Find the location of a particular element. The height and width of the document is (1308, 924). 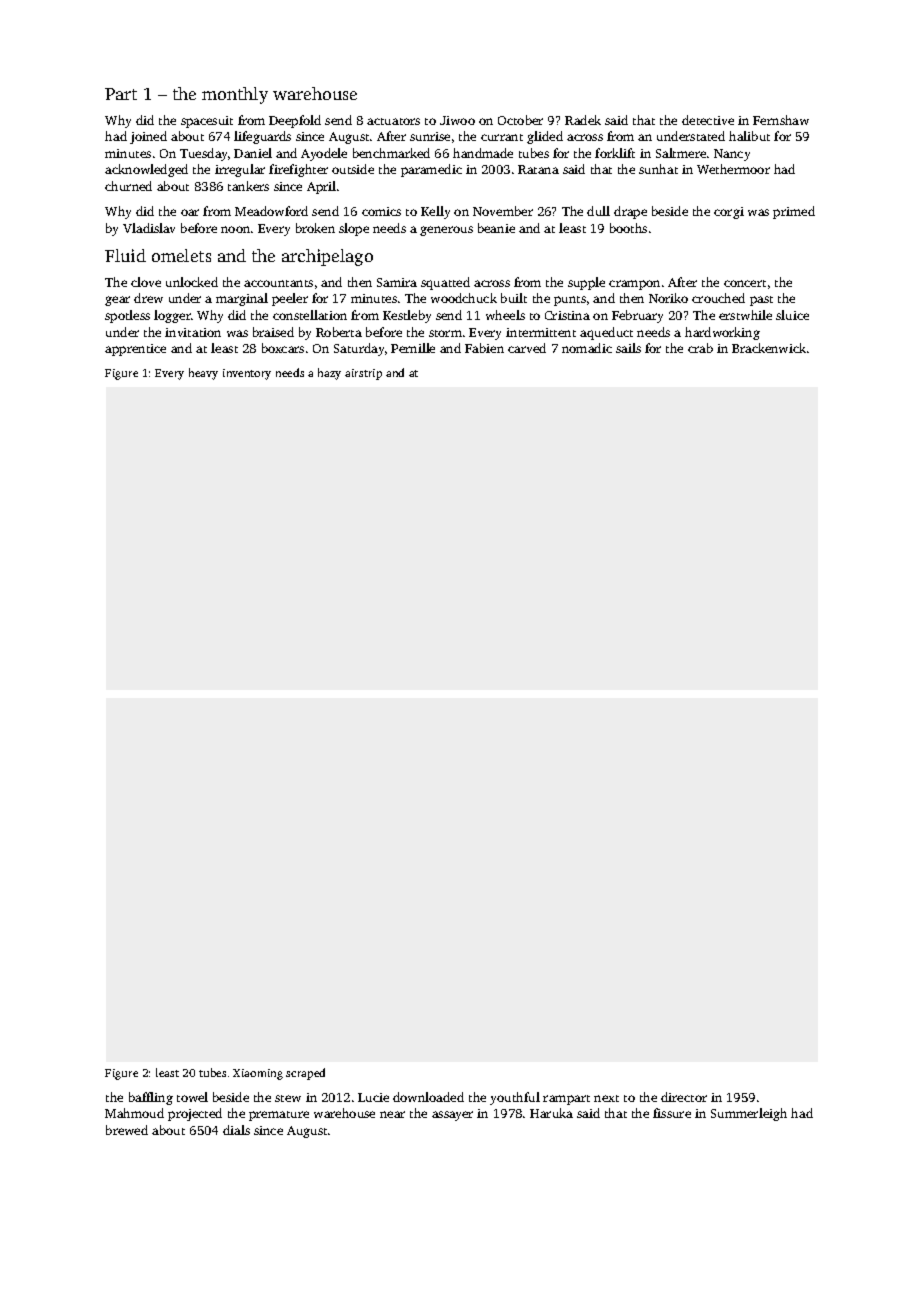

next is located at coordinates (606, 1098).
